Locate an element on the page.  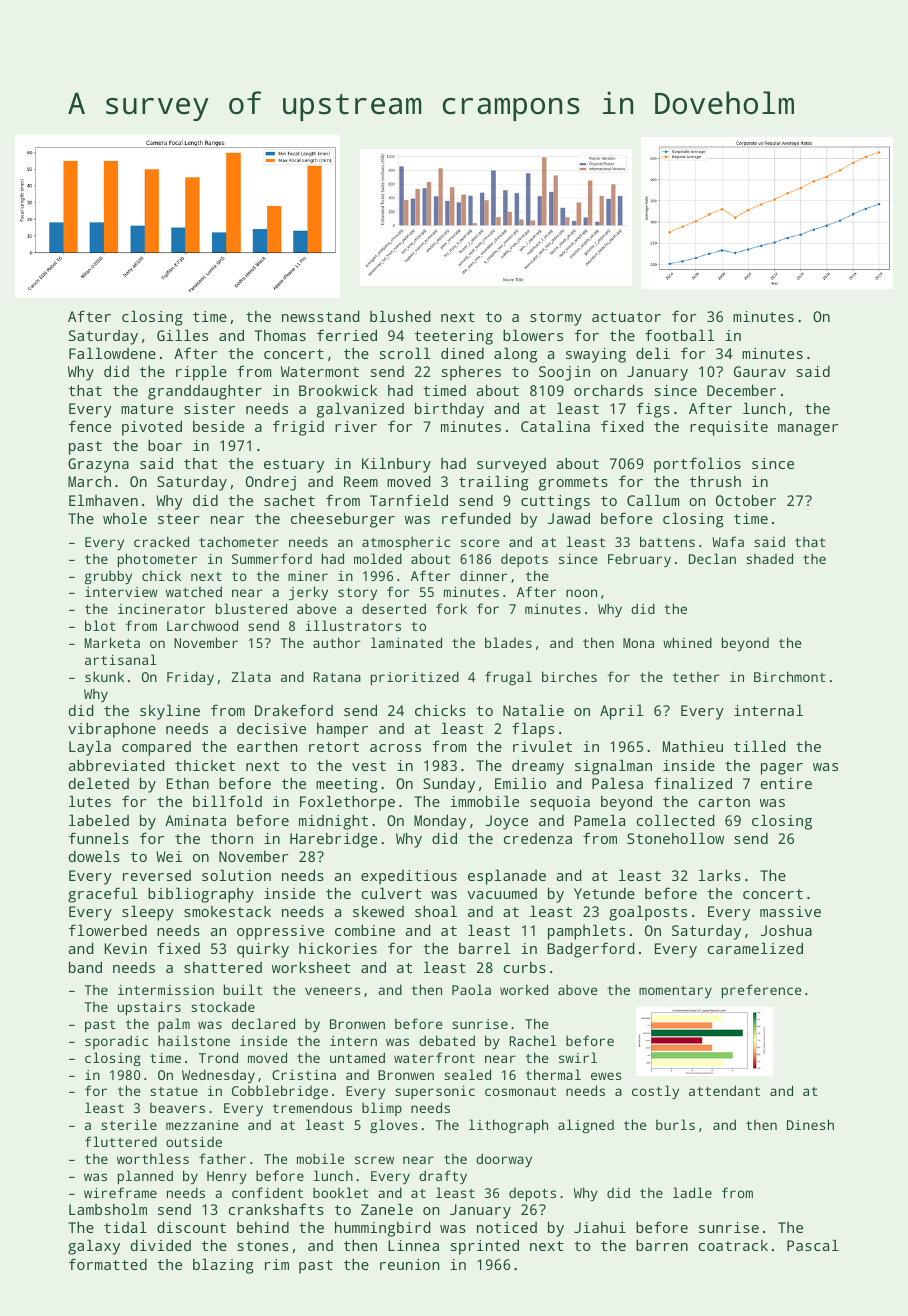
Jiahui is located at coordinates (600, 1227).
